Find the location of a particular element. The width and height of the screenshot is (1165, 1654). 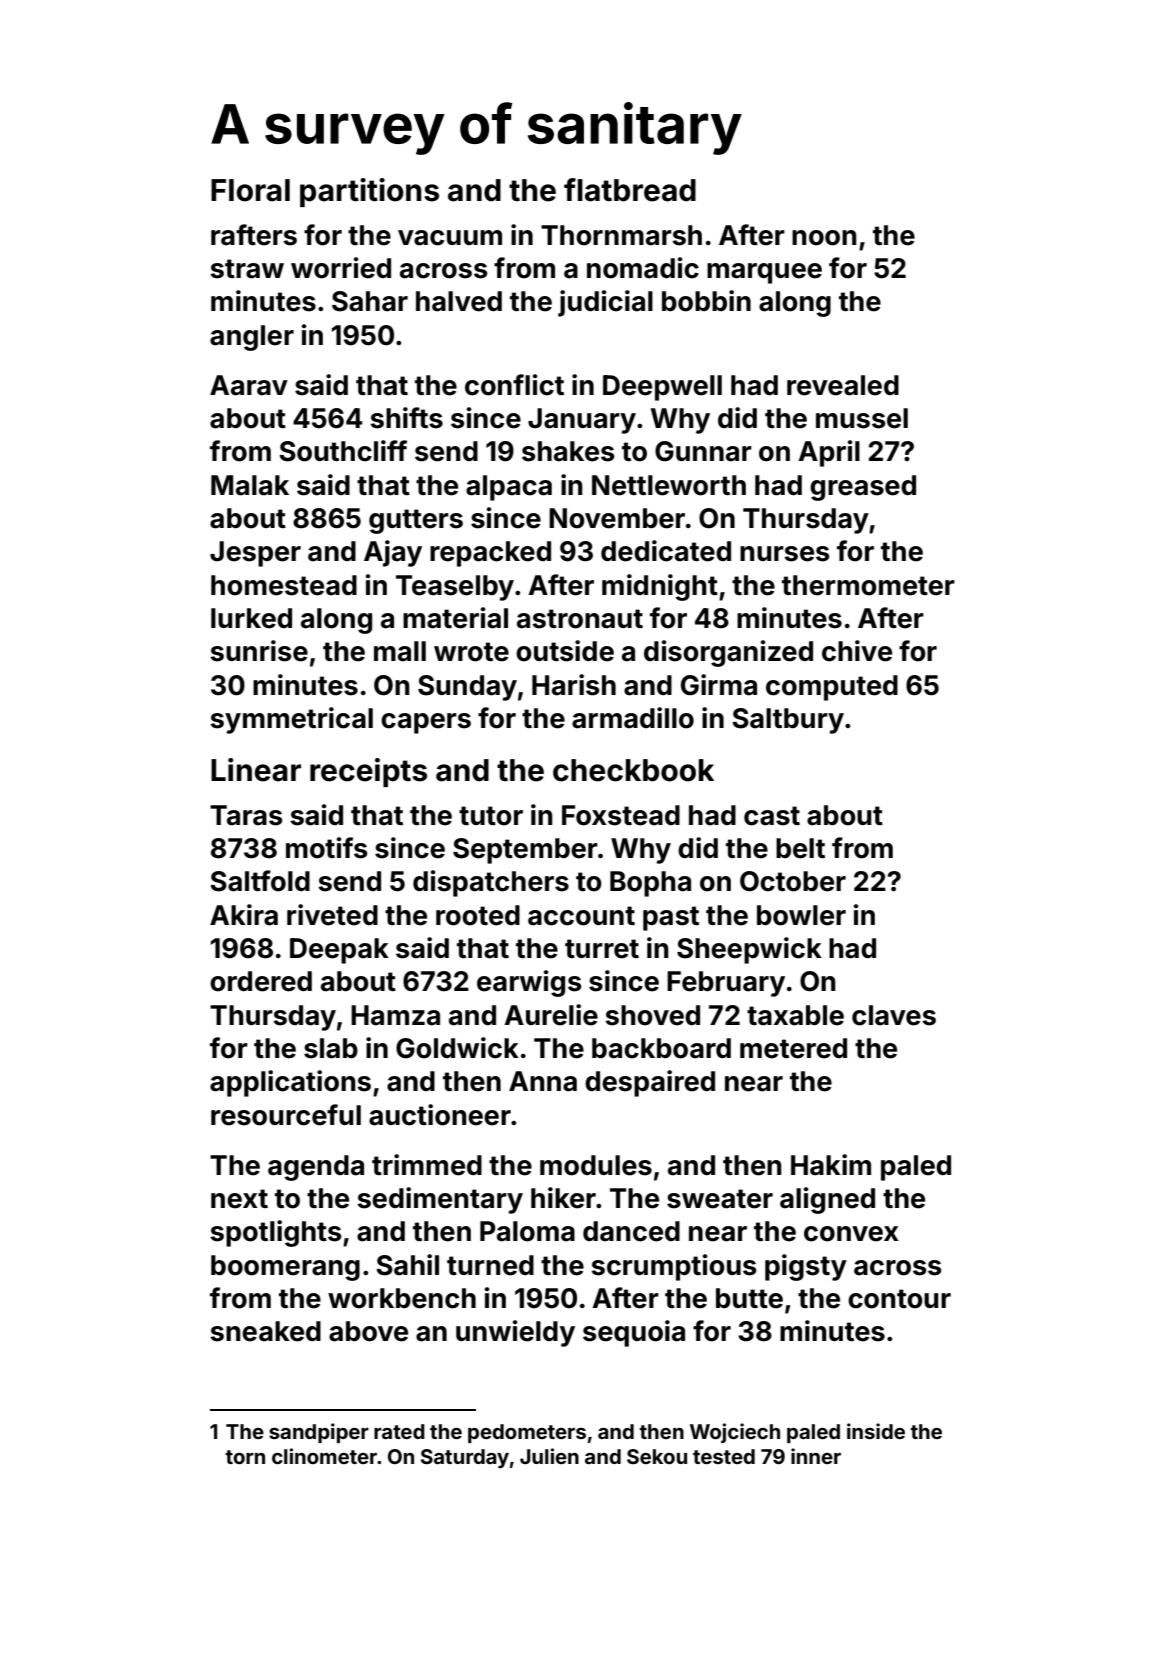

modules is located at coordinates (596, 1165).
